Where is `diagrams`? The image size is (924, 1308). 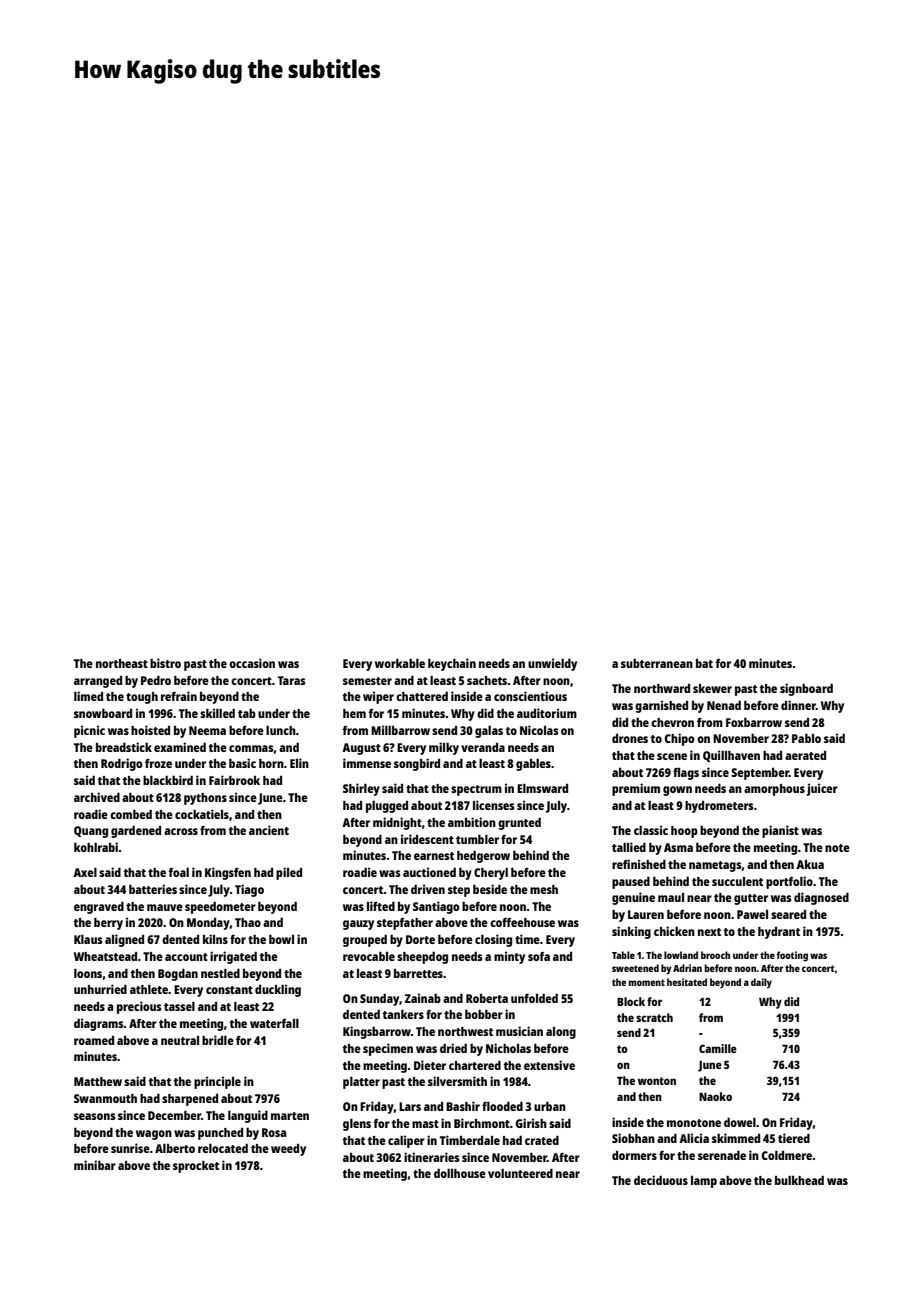
diagrams is located at coordinates (99, 1024).
